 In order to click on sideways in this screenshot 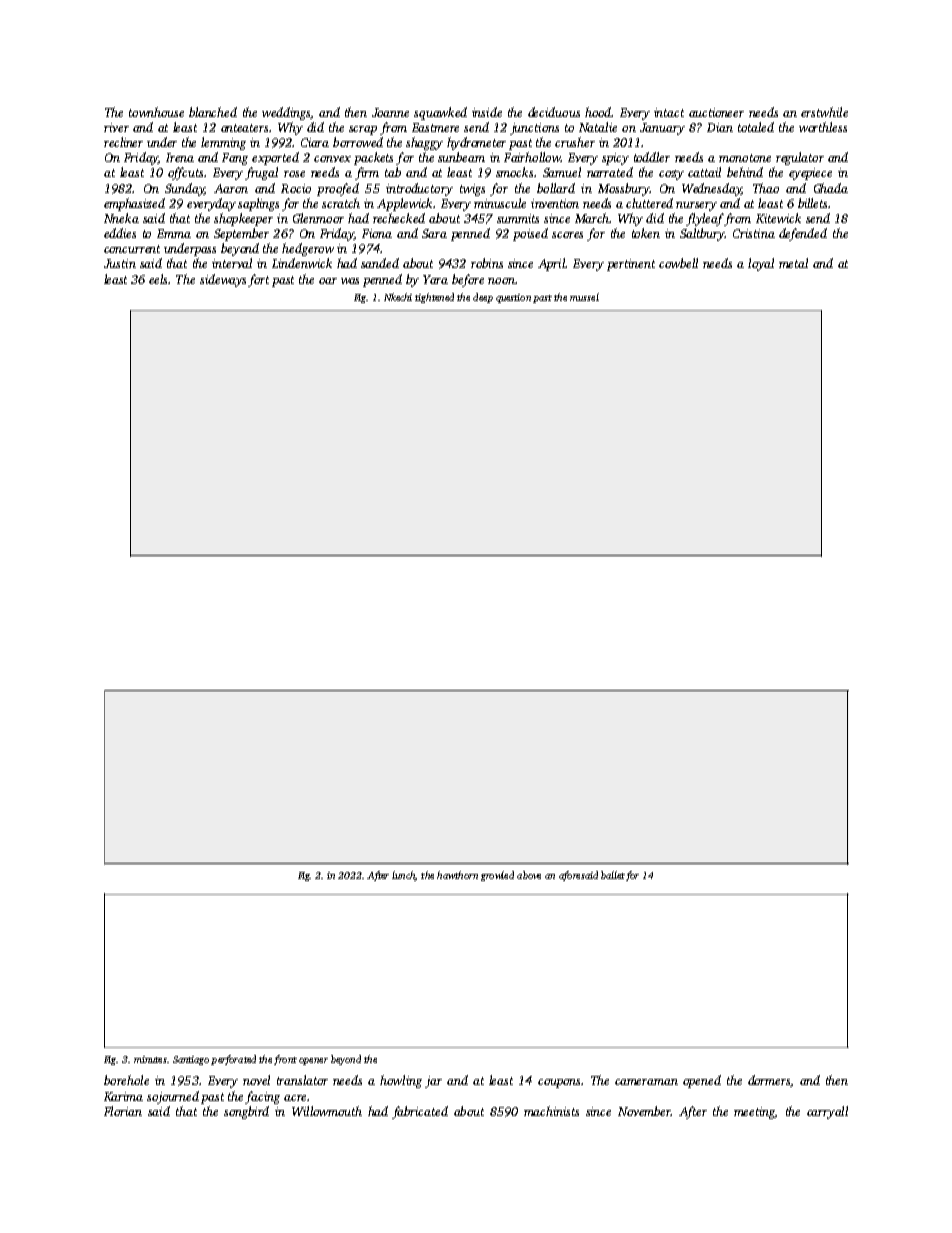, I will do `click(223, 280)`.
